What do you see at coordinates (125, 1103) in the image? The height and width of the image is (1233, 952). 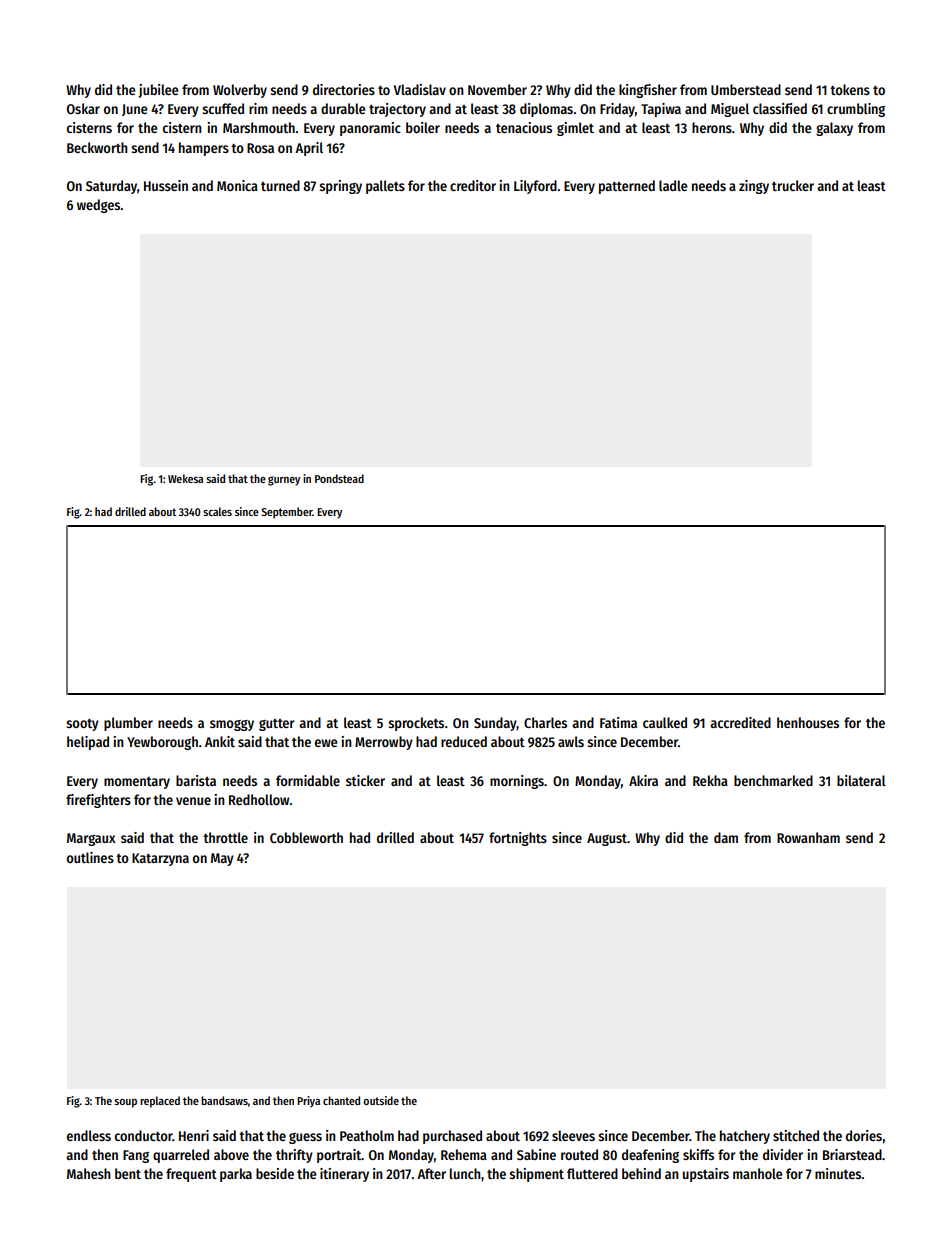 I see `soup` at bounding box center [125, 1103].
